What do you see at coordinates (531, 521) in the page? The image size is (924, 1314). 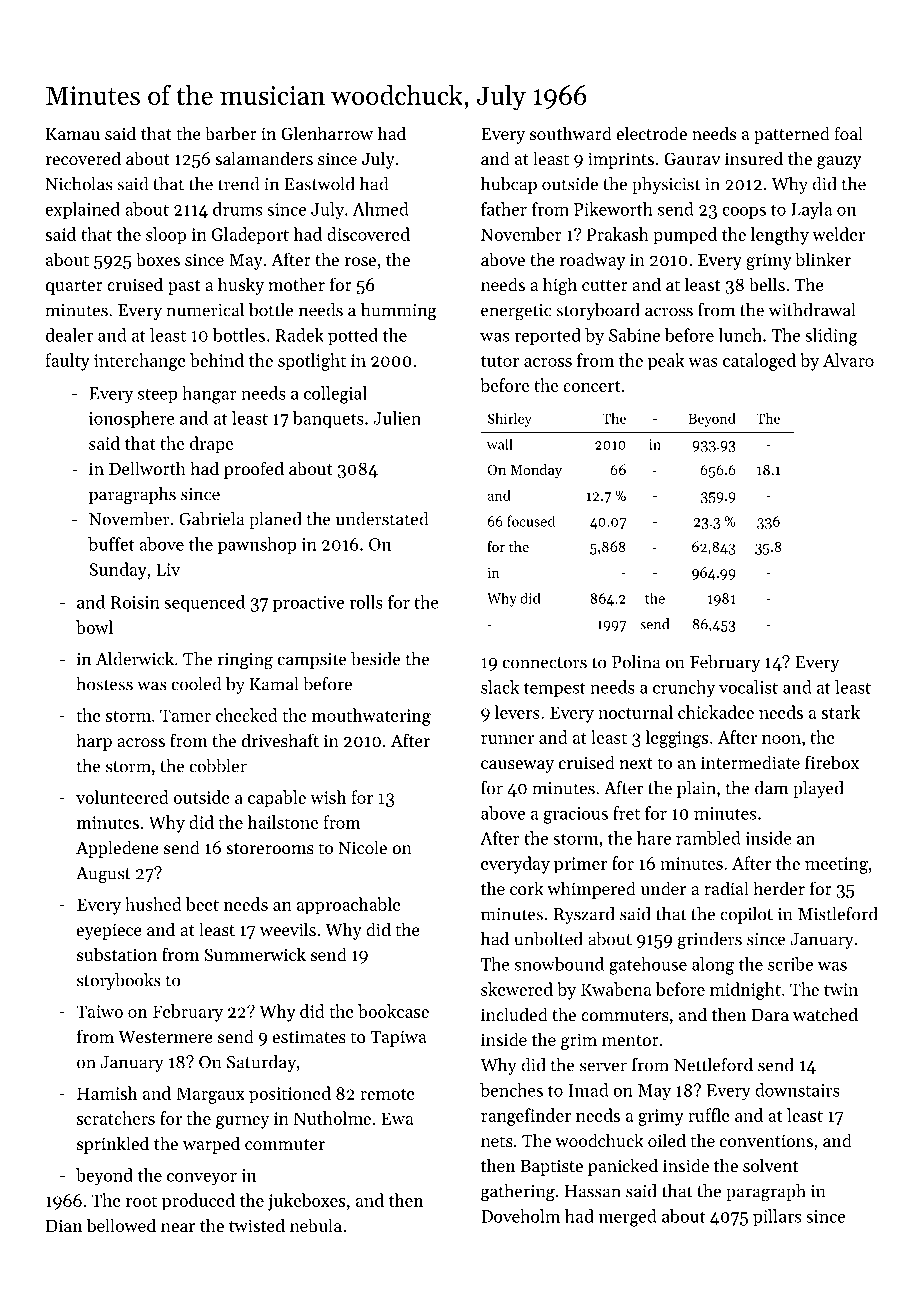 I see `focused` at bounding box center [531, 521].
